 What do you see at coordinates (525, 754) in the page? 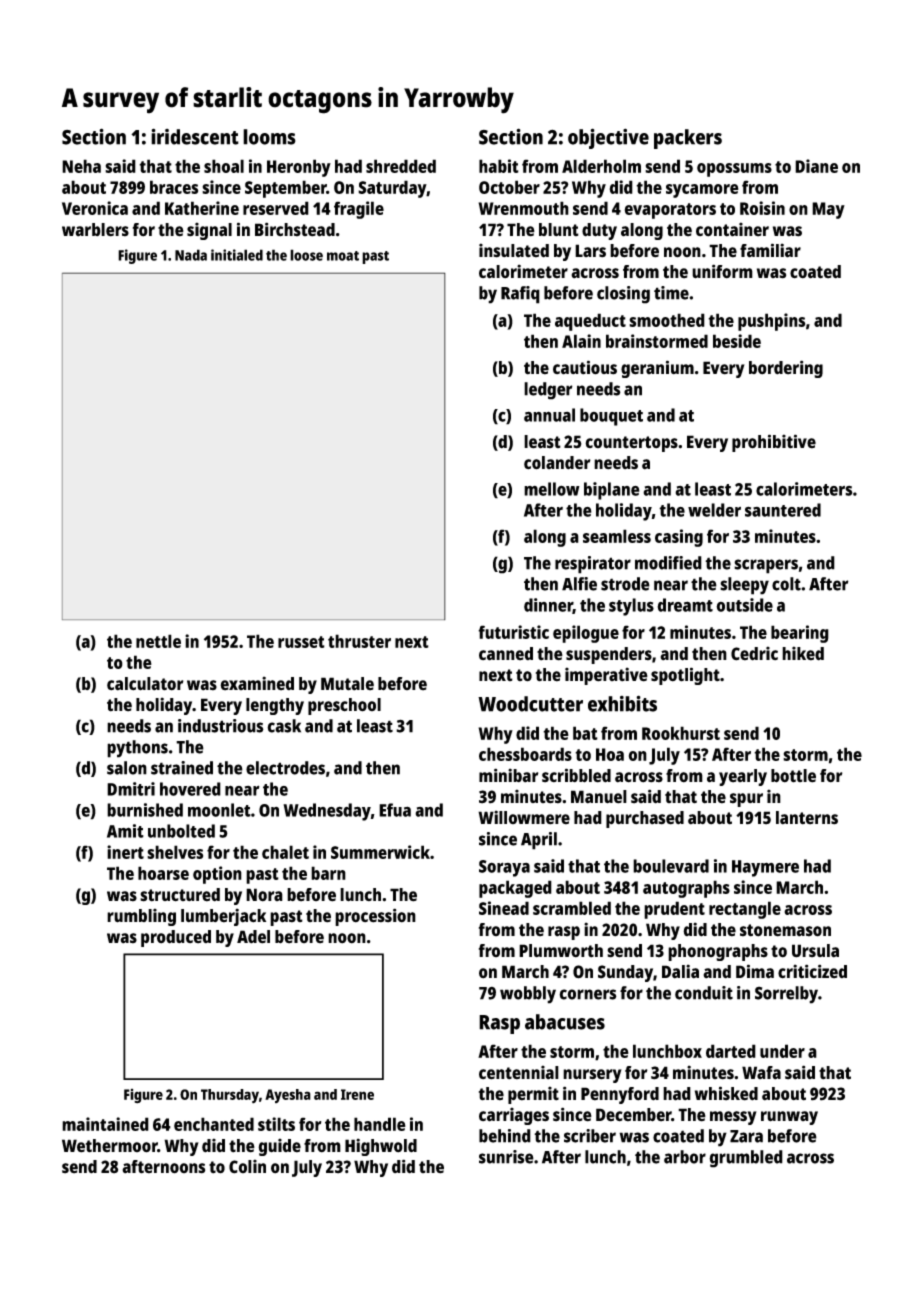
I see `chessboards` at bounding box center [525, 754].
